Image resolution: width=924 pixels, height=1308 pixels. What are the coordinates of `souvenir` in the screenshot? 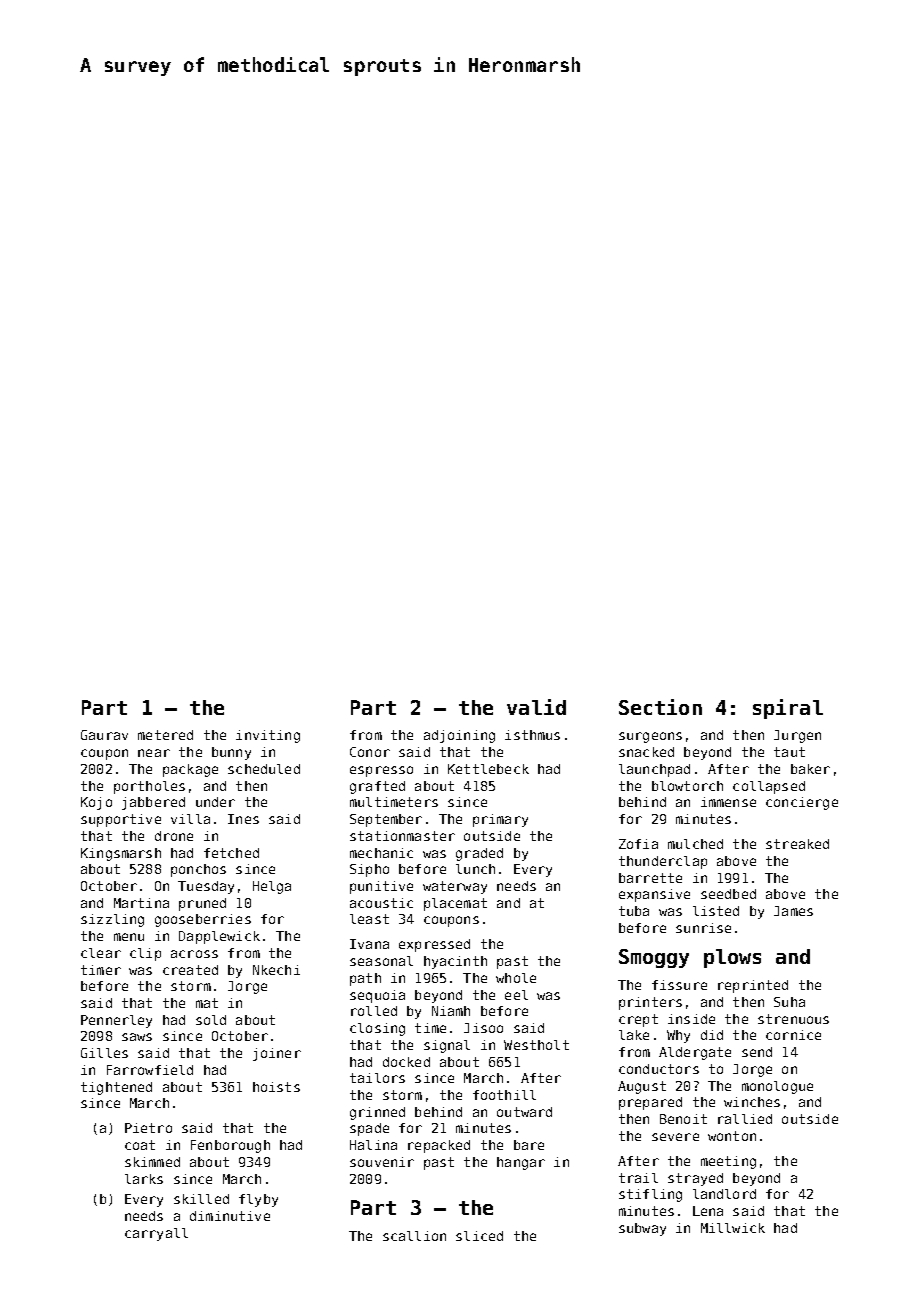 It's located at (382, 1162).
